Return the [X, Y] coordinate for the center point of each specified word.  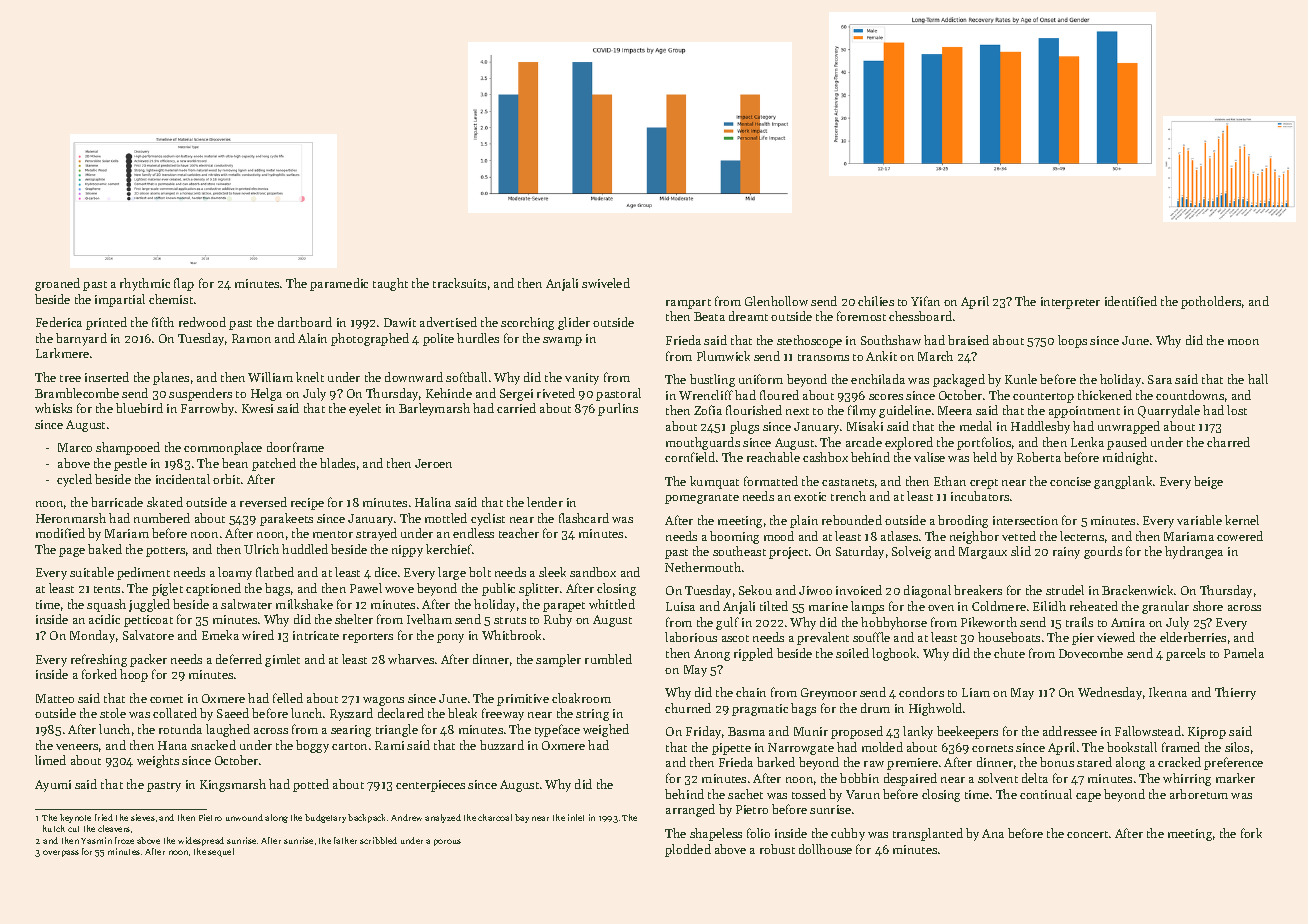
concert [1087, 834]
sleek [552, 572]
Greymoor [829, 694]
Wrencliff [706, 395]
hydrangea [1194, 552]
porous [447, 842]
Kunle [1021, 379]
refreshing [99, 660]
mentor [333, 534]
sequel [221, 852]
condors [921, 692]
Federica [59, 322]
